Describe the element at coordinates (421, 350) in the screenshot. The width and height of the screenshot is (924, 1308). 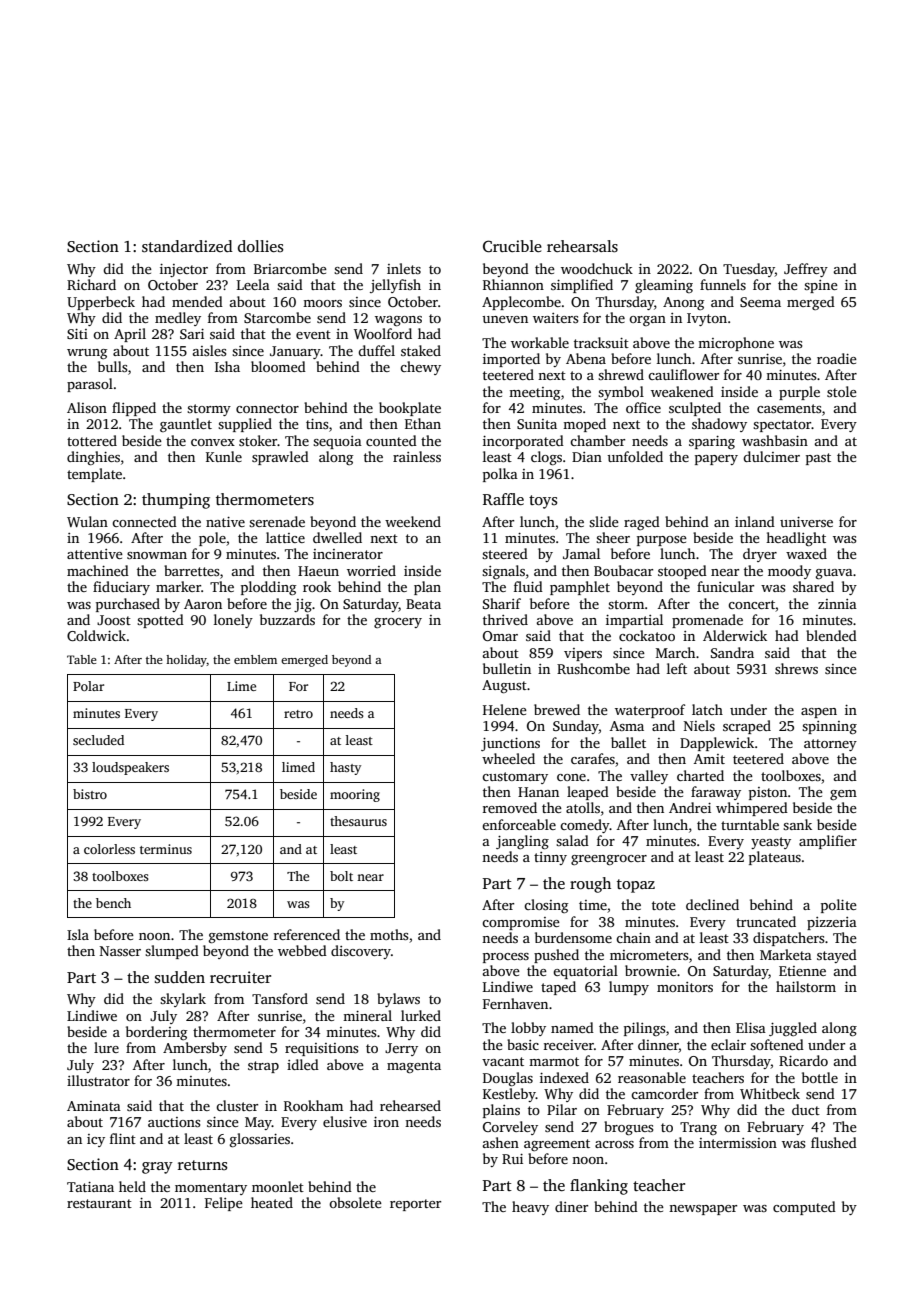
I see `staked` at that location.
